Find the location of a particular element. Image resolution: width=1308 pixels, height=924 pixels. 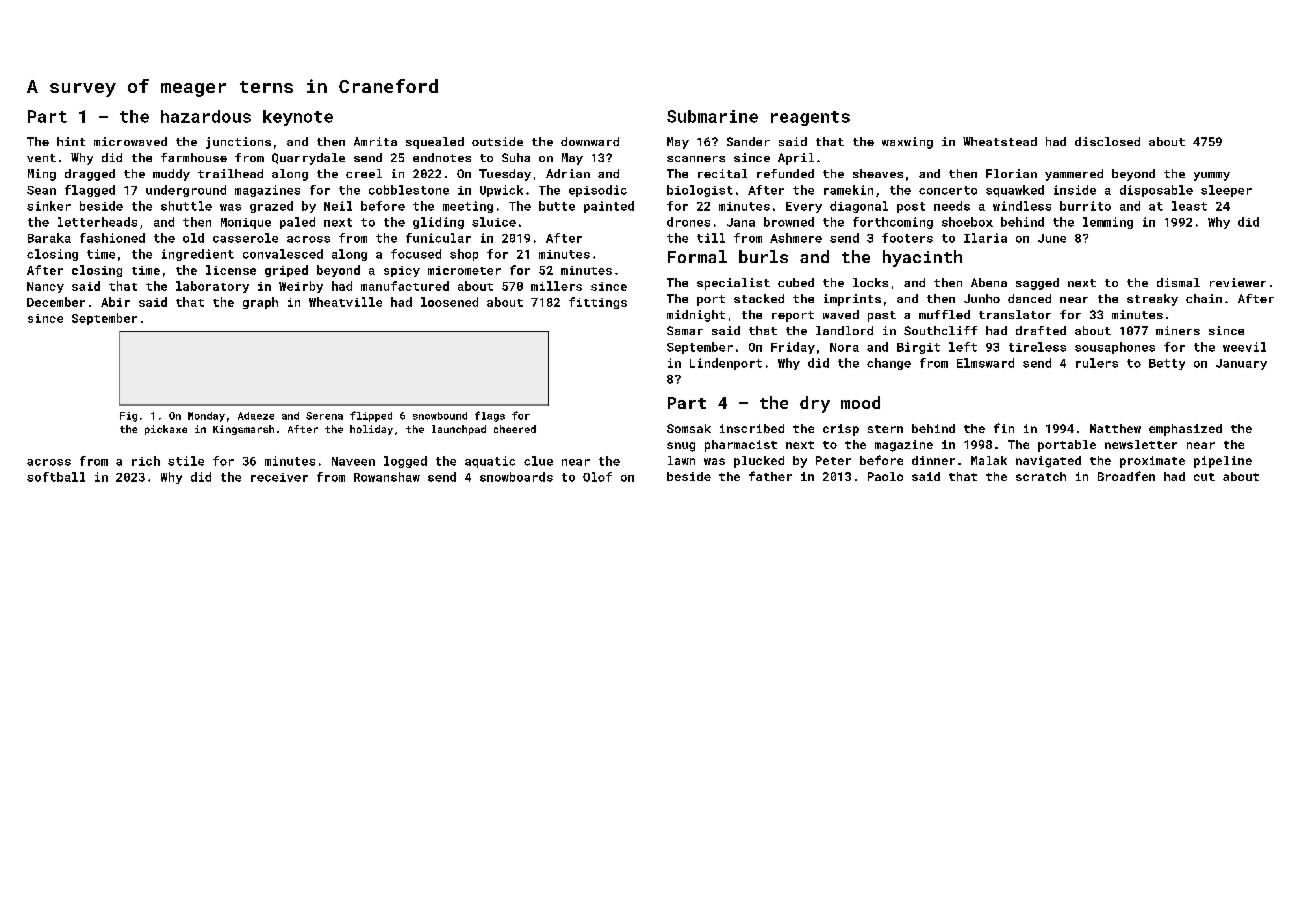

January is located at coordinates (1241, 364).
